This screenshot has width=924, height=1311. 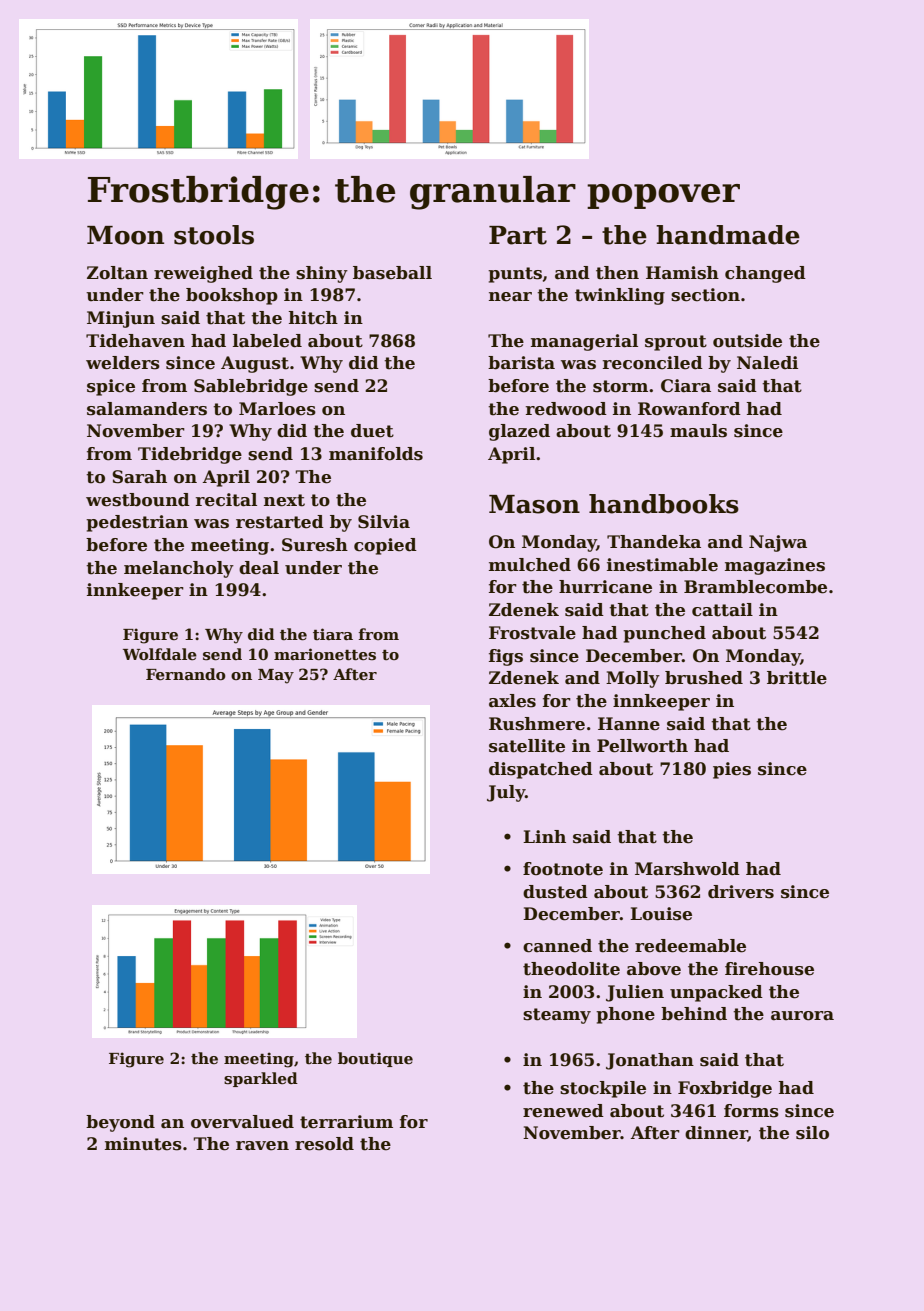 I want to click on near, so click(x=510, y=297).
